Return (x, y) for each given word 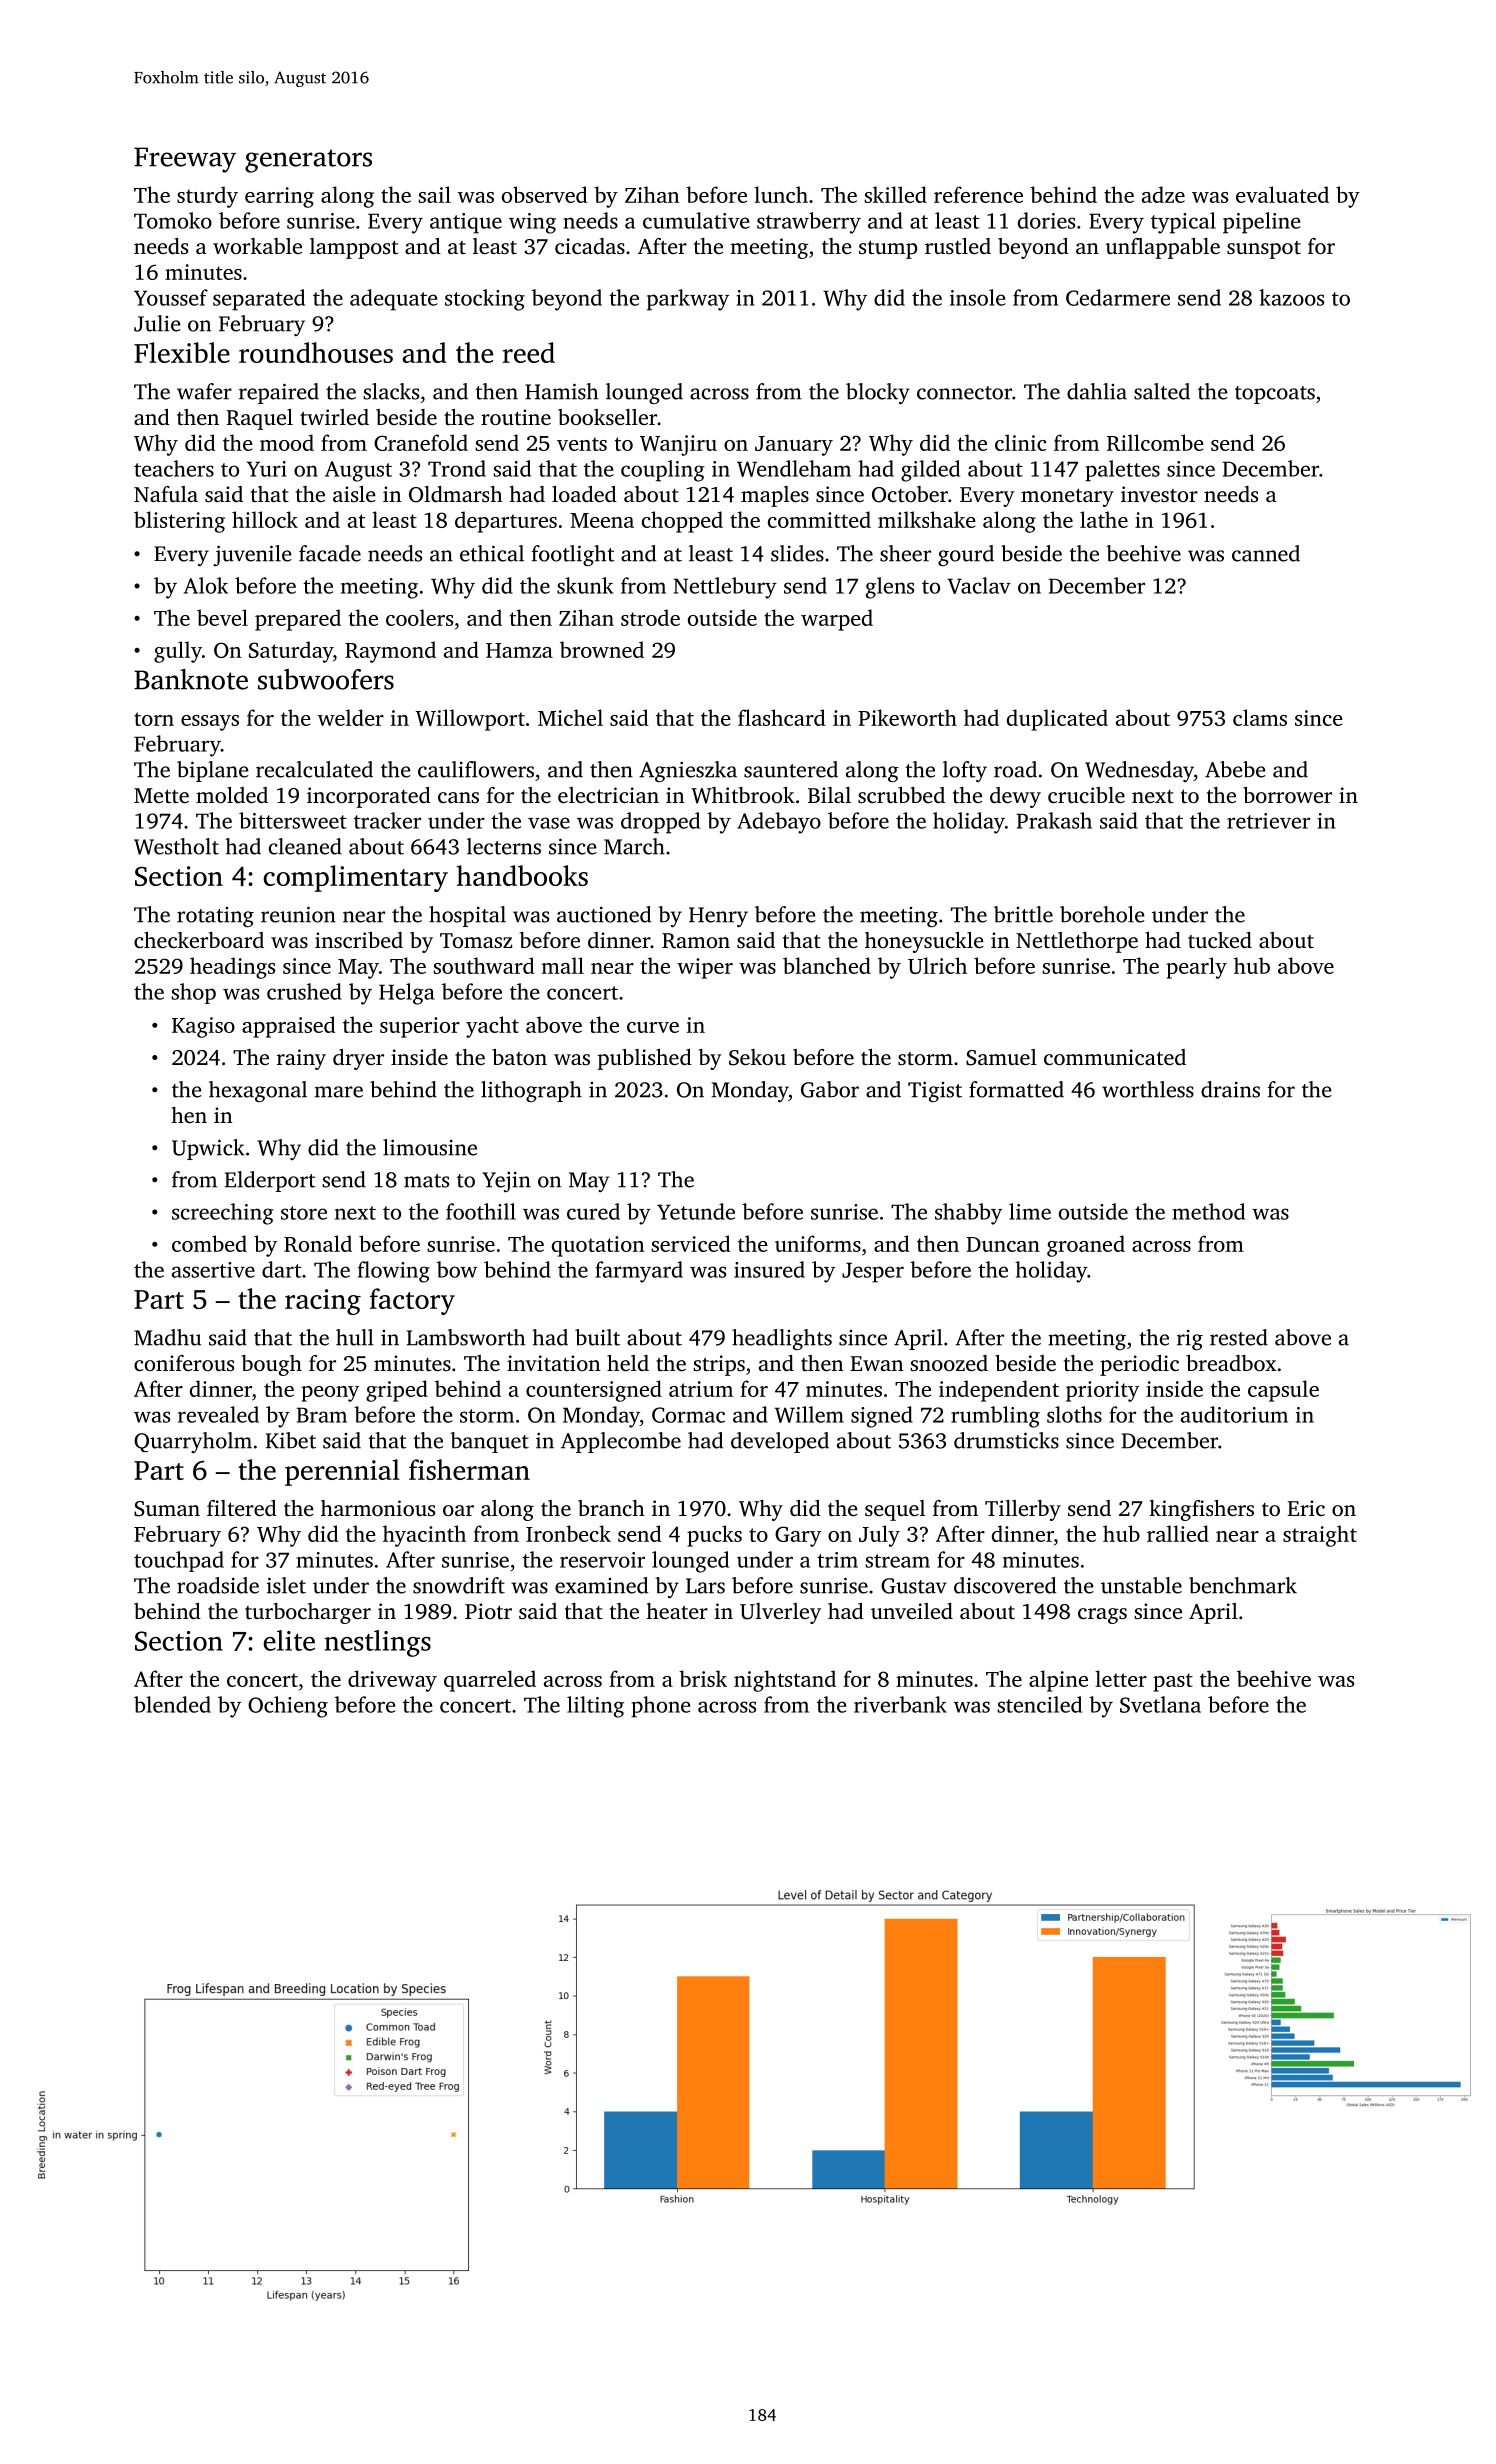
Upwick (208, 1149)
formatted (1016, 1089)
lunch (781, 194)
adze (1163, 194)
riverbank (900, 1704)
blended (172, 1704)
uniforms (818, 1243)
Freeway (185, 160)
